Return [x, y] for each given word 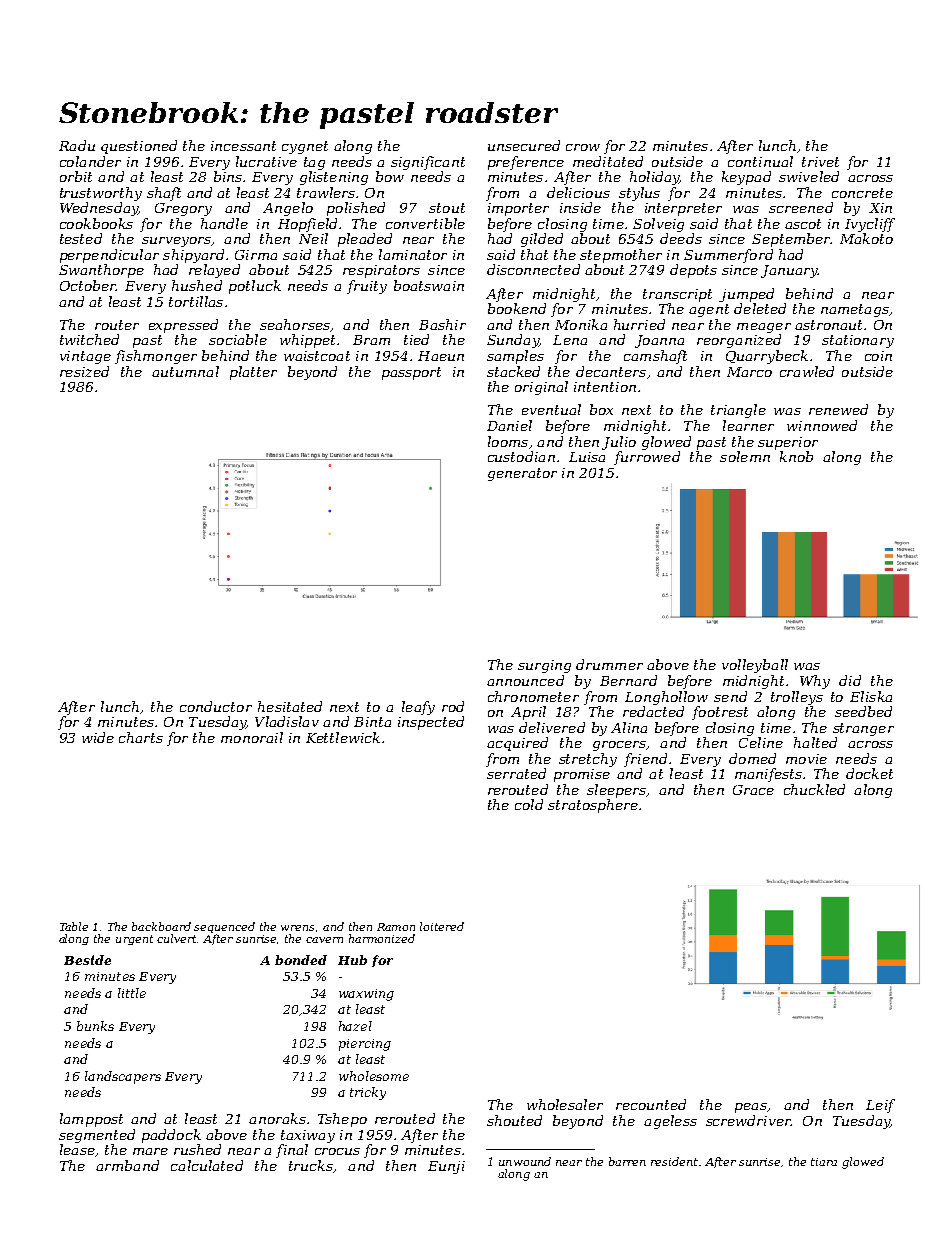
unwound [525, 1161]
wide [98, 737]
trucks [311, 1165]
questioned [139, 147]
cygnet [305, 147]
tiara [824, 1162]
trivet [820, 162]
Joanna [659, 341]
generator [522, 474]
